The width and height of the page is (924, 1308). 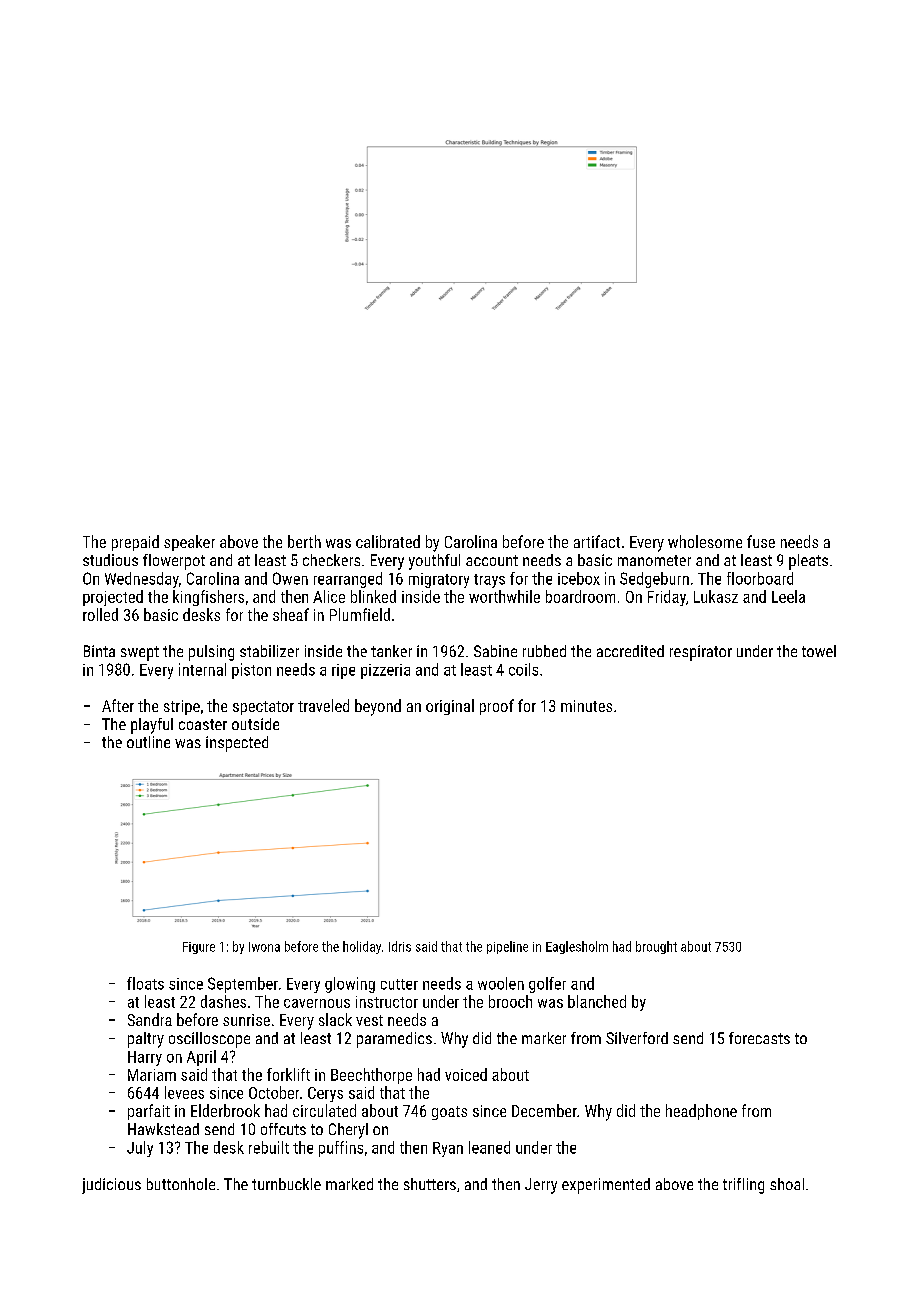 What do you see at coordinates (586, 706) in the page?
I see `minutes` at bounding box center [586, 706].
